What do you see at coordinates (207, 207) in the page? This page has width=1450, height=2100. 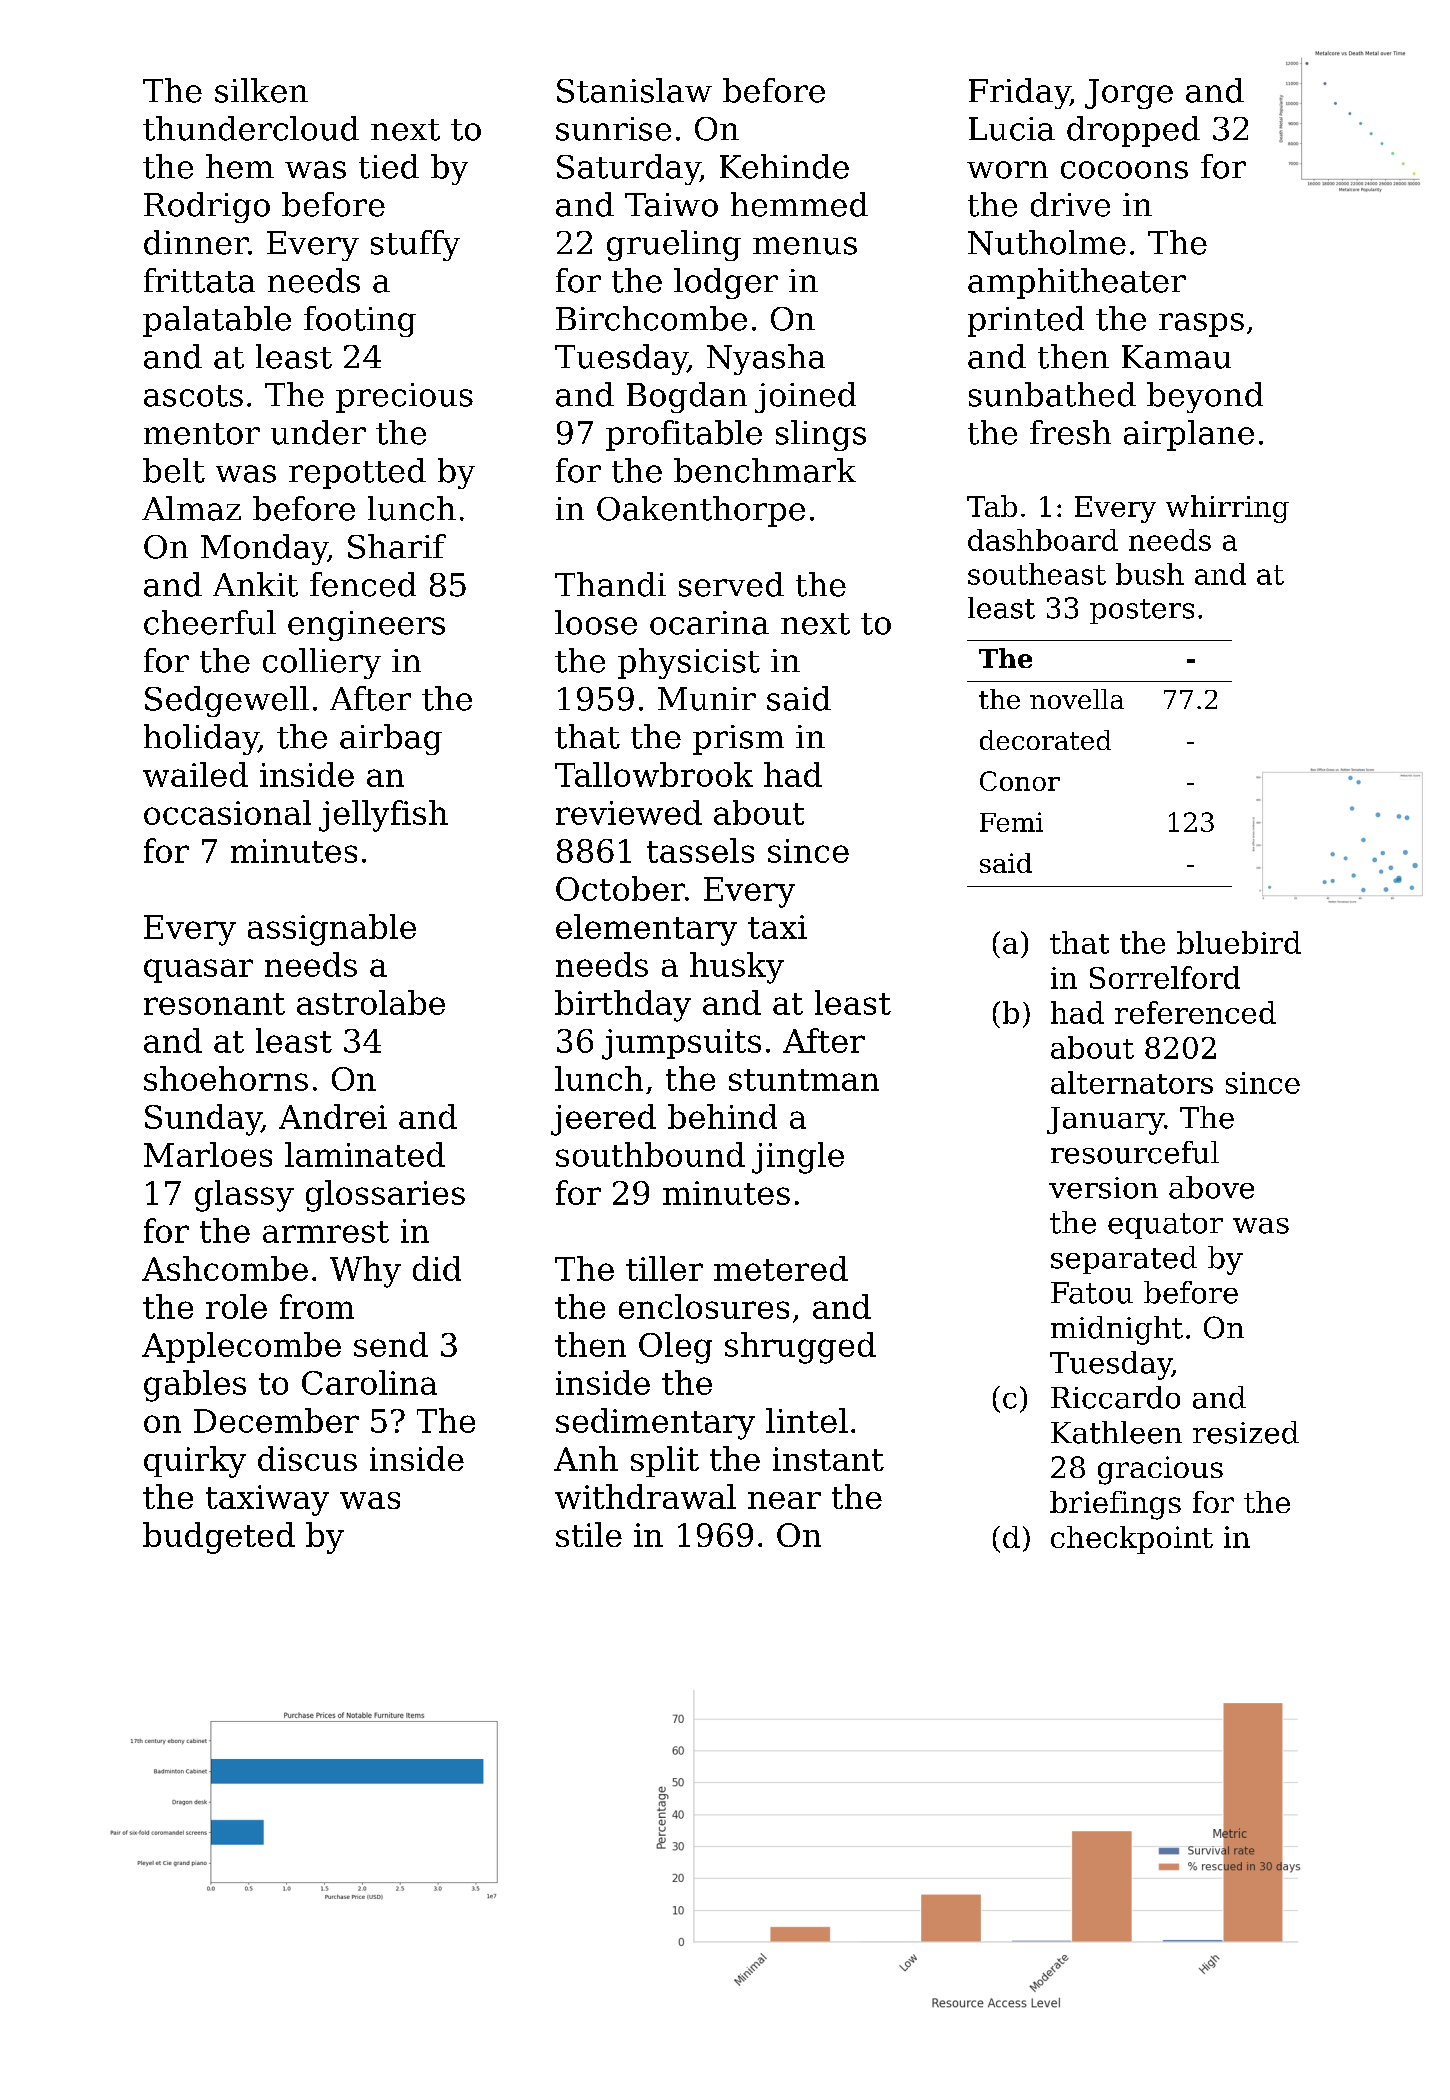 I see `Rodrigo` at bounding box center [207, 207].
